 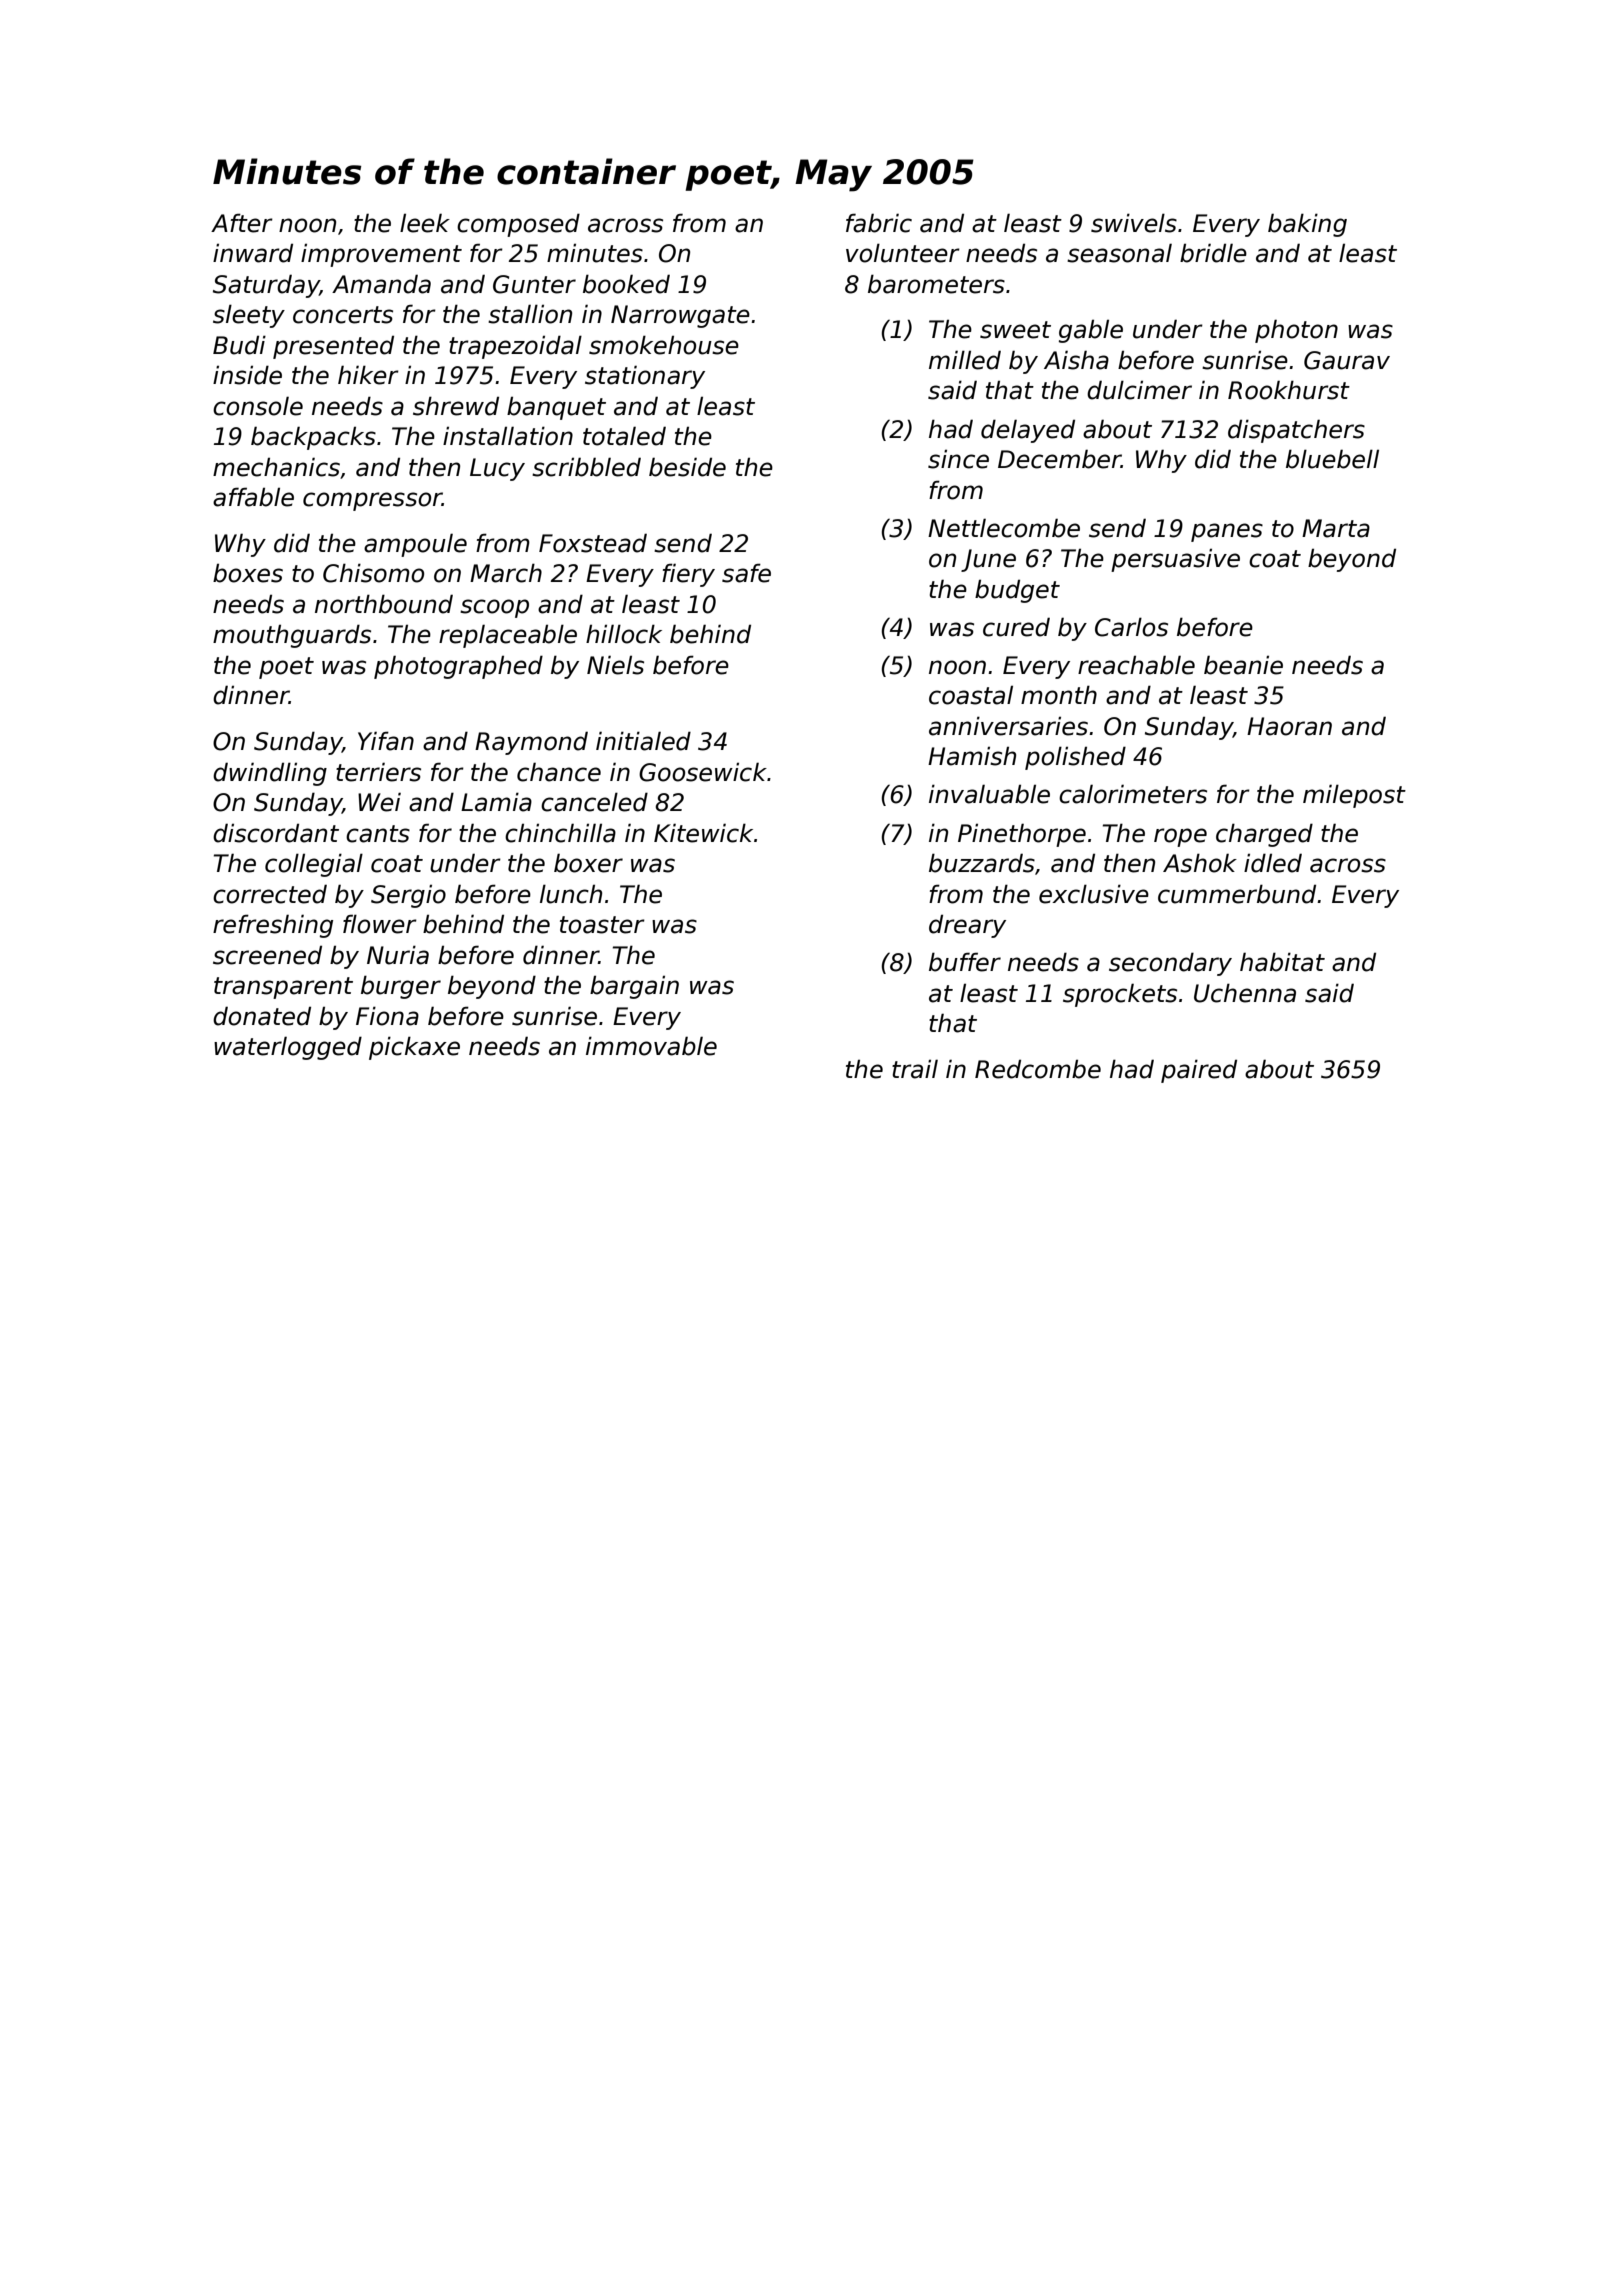 I want to click on transparent, so click(x=283, y=988).
